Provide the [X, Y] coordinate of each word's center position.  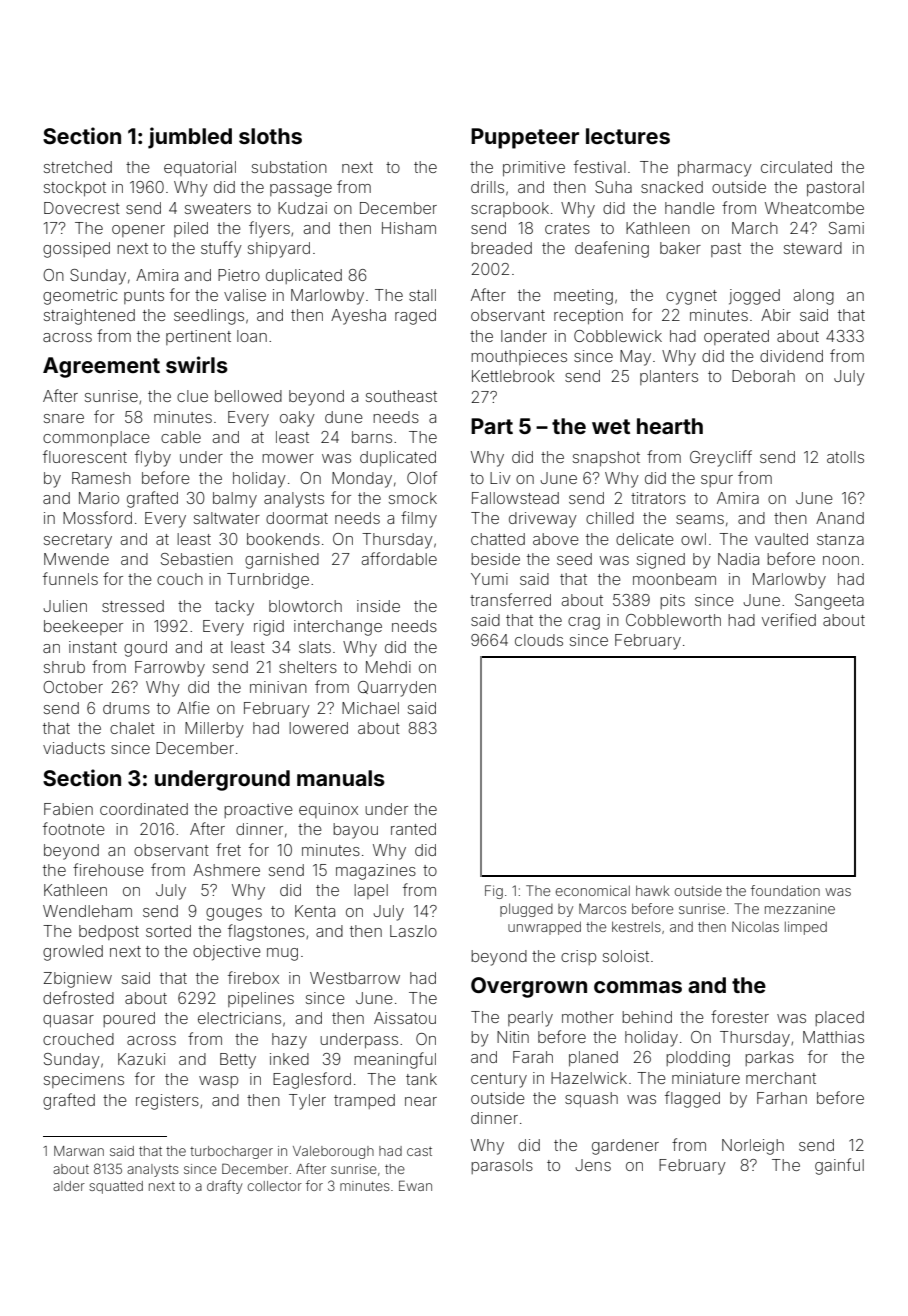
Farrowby [170, 669]
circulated [796, 167]
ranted [413, 829]
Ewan [415, 1185]
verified [789, 619]
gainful [839, 1166]
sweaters [218, 208]
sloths [270, 136]
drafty [225, 1187]
